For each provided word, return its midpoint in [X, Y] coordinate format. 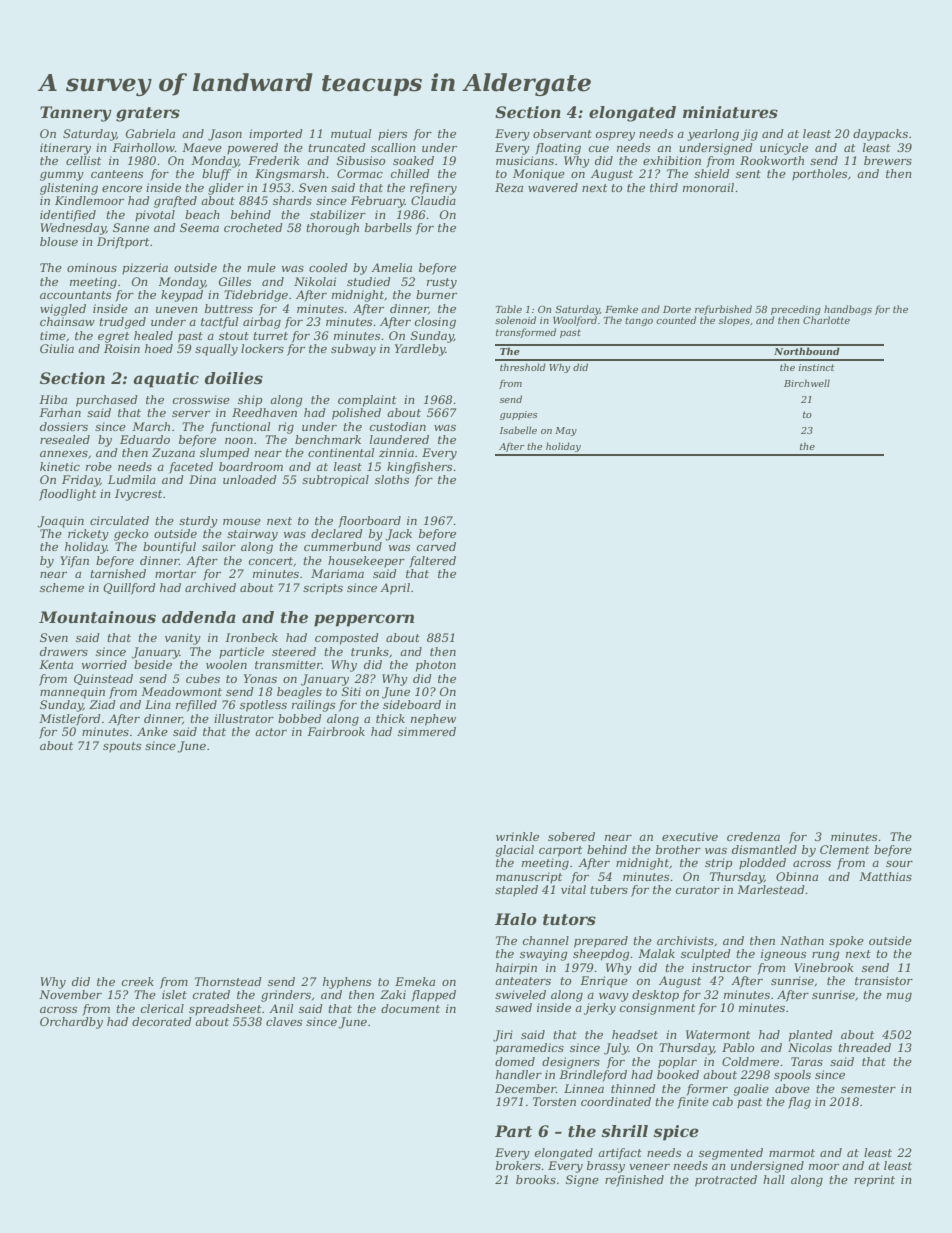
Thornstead [228, 981]
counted [676, 320]
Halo [516, 919]
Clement [844, 849]
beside [153, 664]
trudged [122, 323]
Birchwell [807, 383]
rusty [442, 283]
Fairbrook [336, 731]
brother [678, 849]
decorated [162, 1021]
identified [68, 216]
